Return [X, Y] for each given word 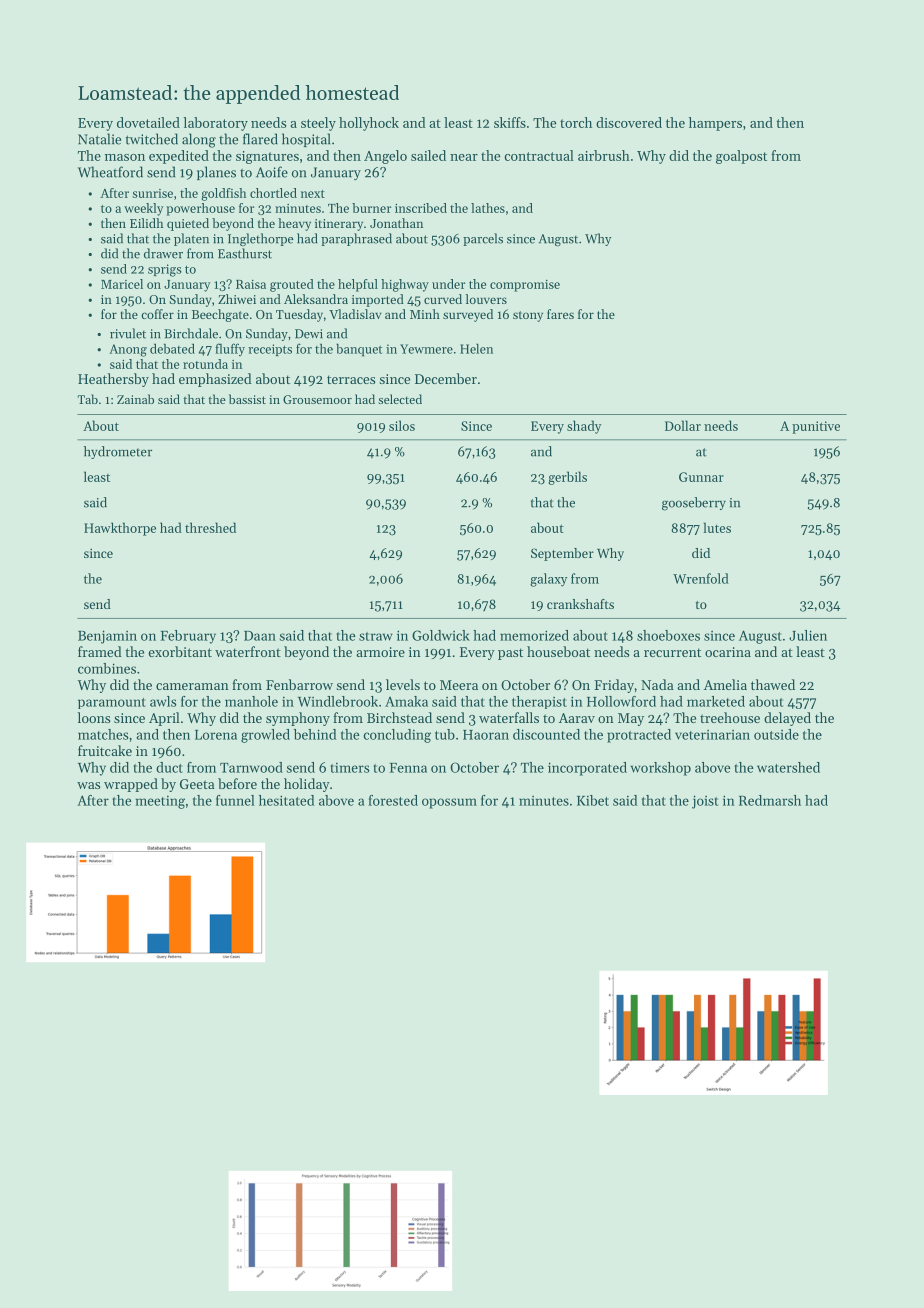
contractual [539, 155]
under [448, 284]
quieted [188, 224]
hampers [715, 124]
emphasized [215, 380]
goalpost [741, 157]
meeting [160, 802]
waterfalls [509, 717]
